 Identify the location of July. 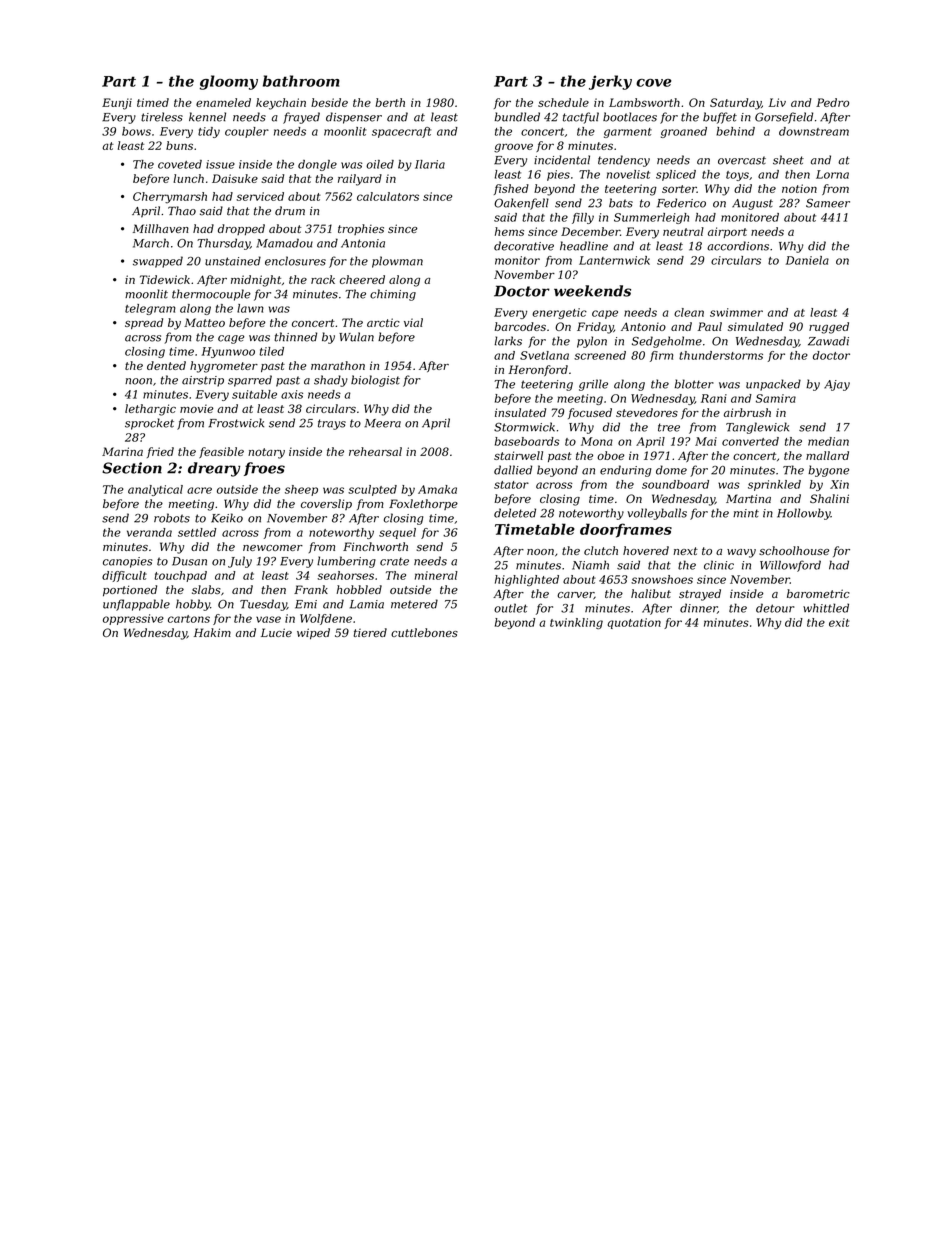
(240, 562).
